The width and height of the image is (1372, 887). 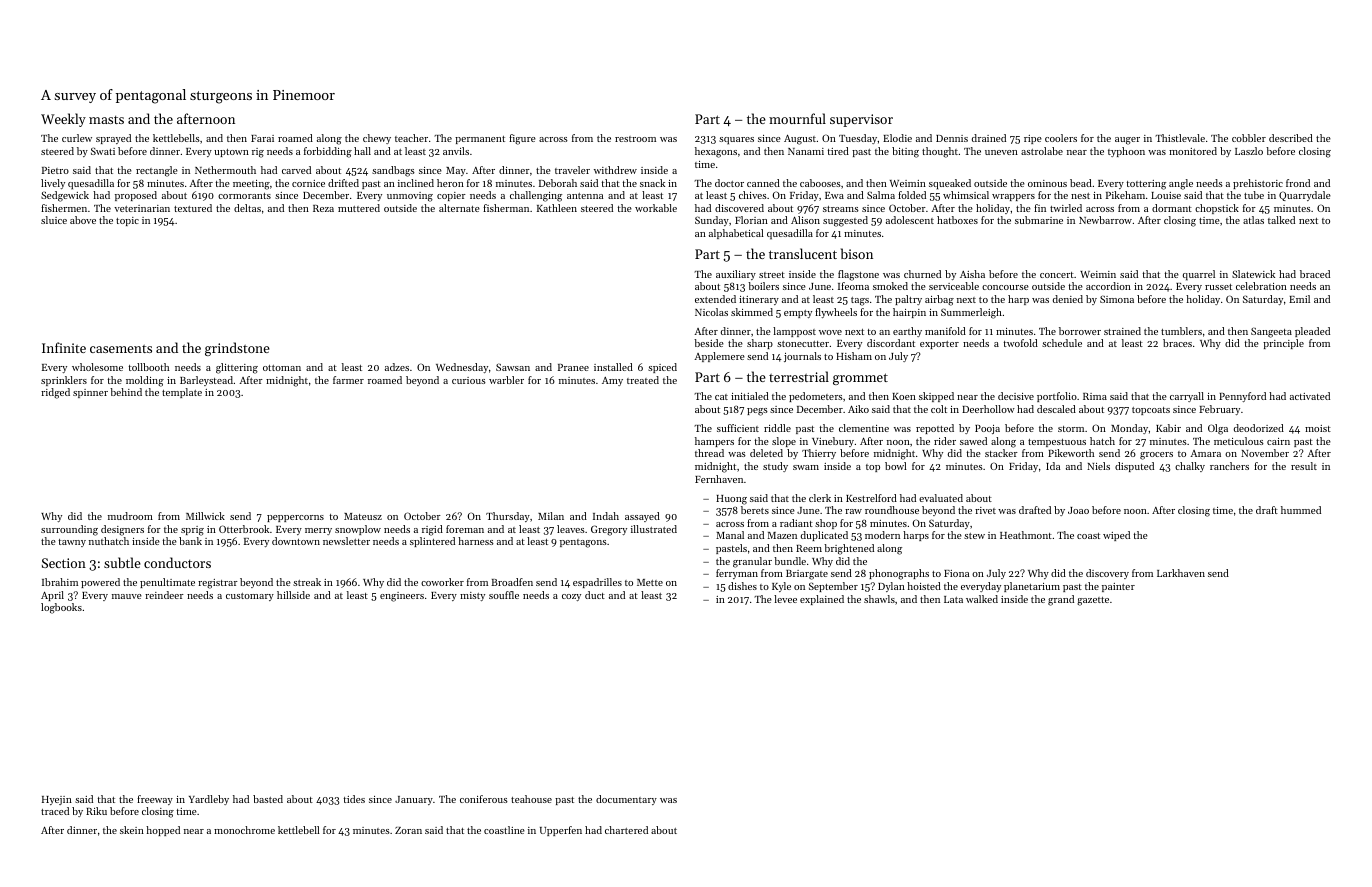 What do you see at coordinates (268, 799) in the image?
I see `basted` at bounding box center [268, 799].
